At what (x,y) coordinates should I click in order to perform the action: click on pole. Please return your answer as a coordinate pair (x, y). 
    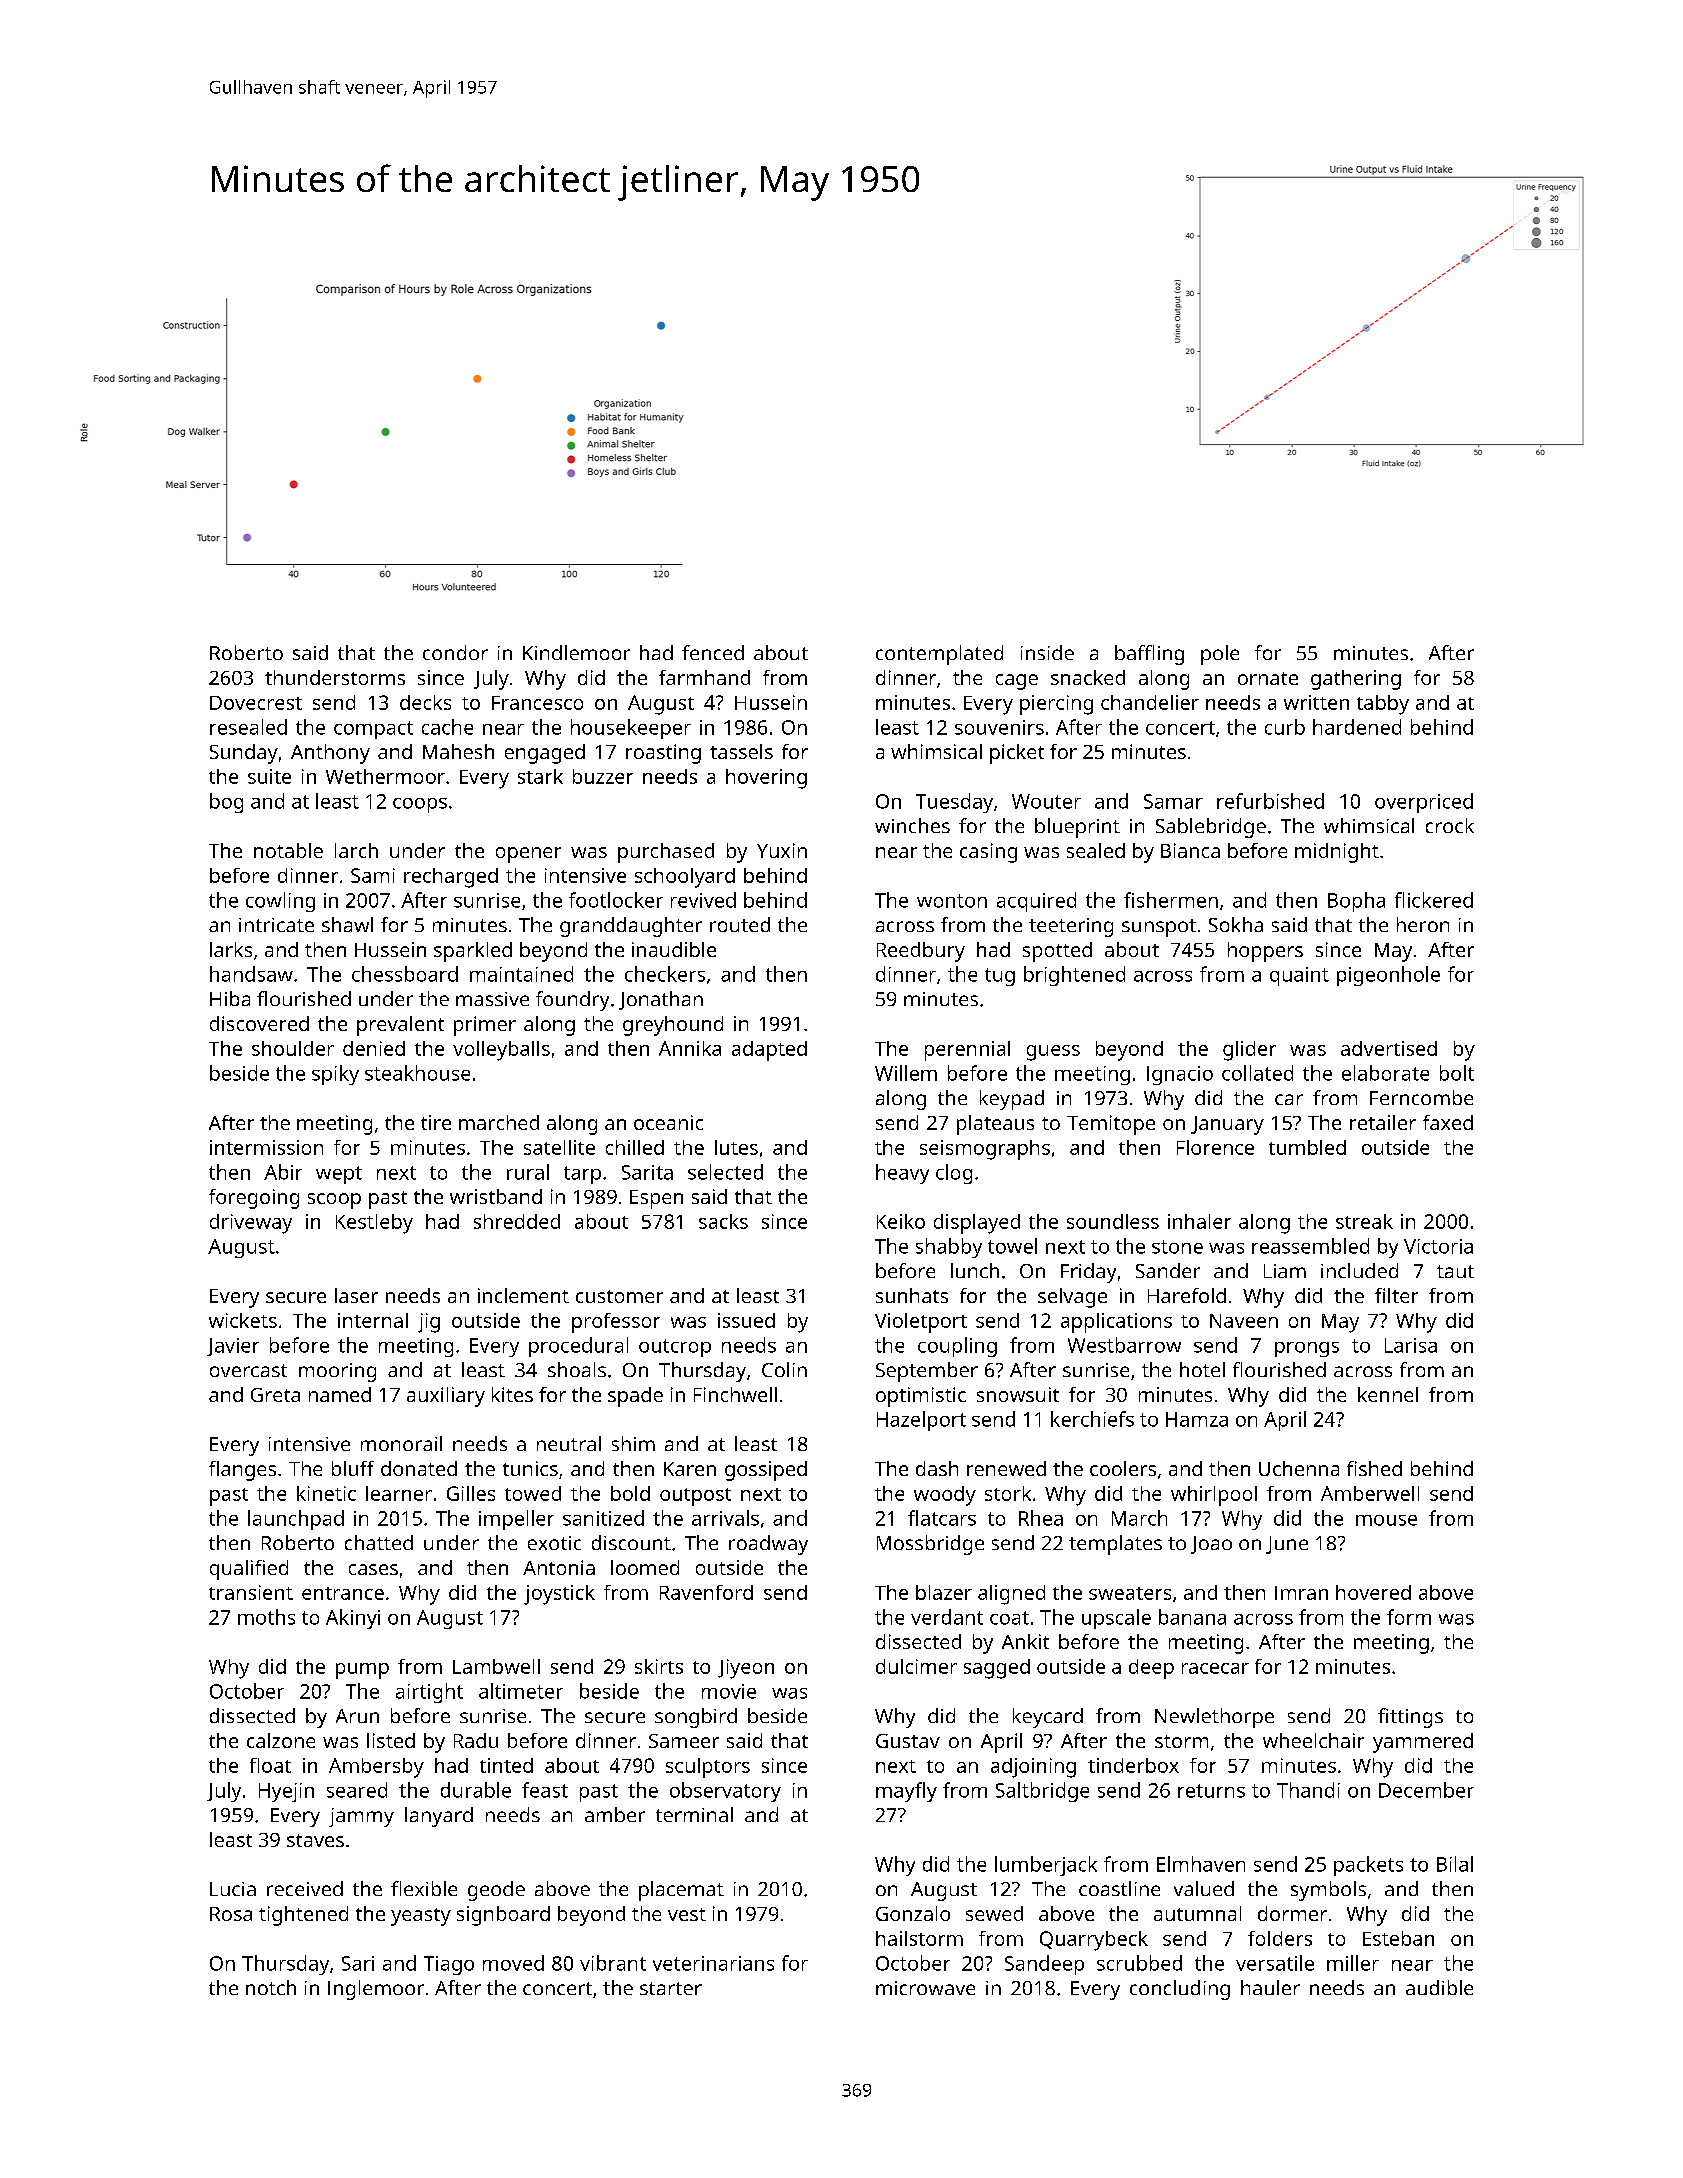
    Looking at the image, I should click on (1220, 655).
